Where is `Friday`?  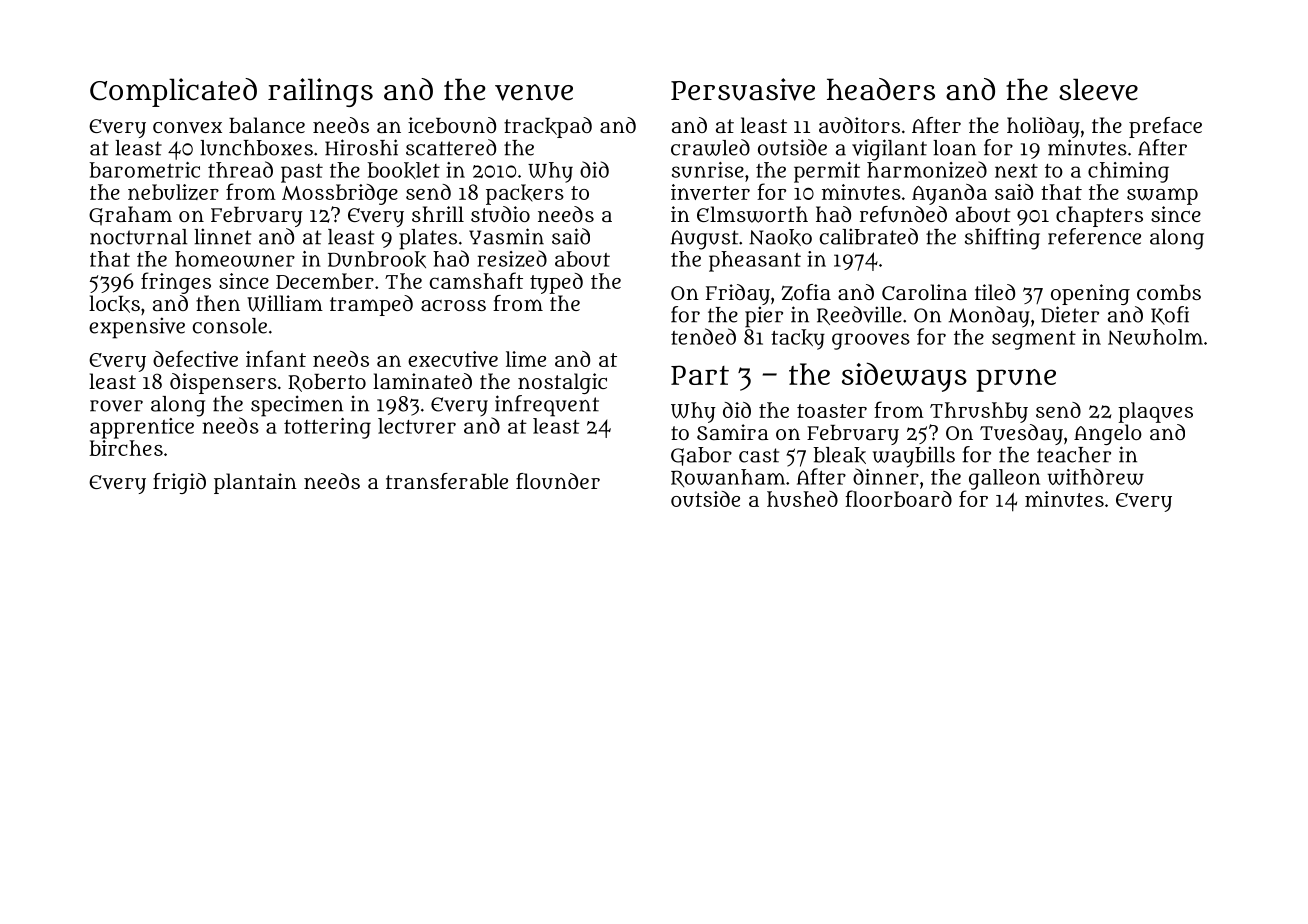
Friday is located at coordinates (738, 294).
